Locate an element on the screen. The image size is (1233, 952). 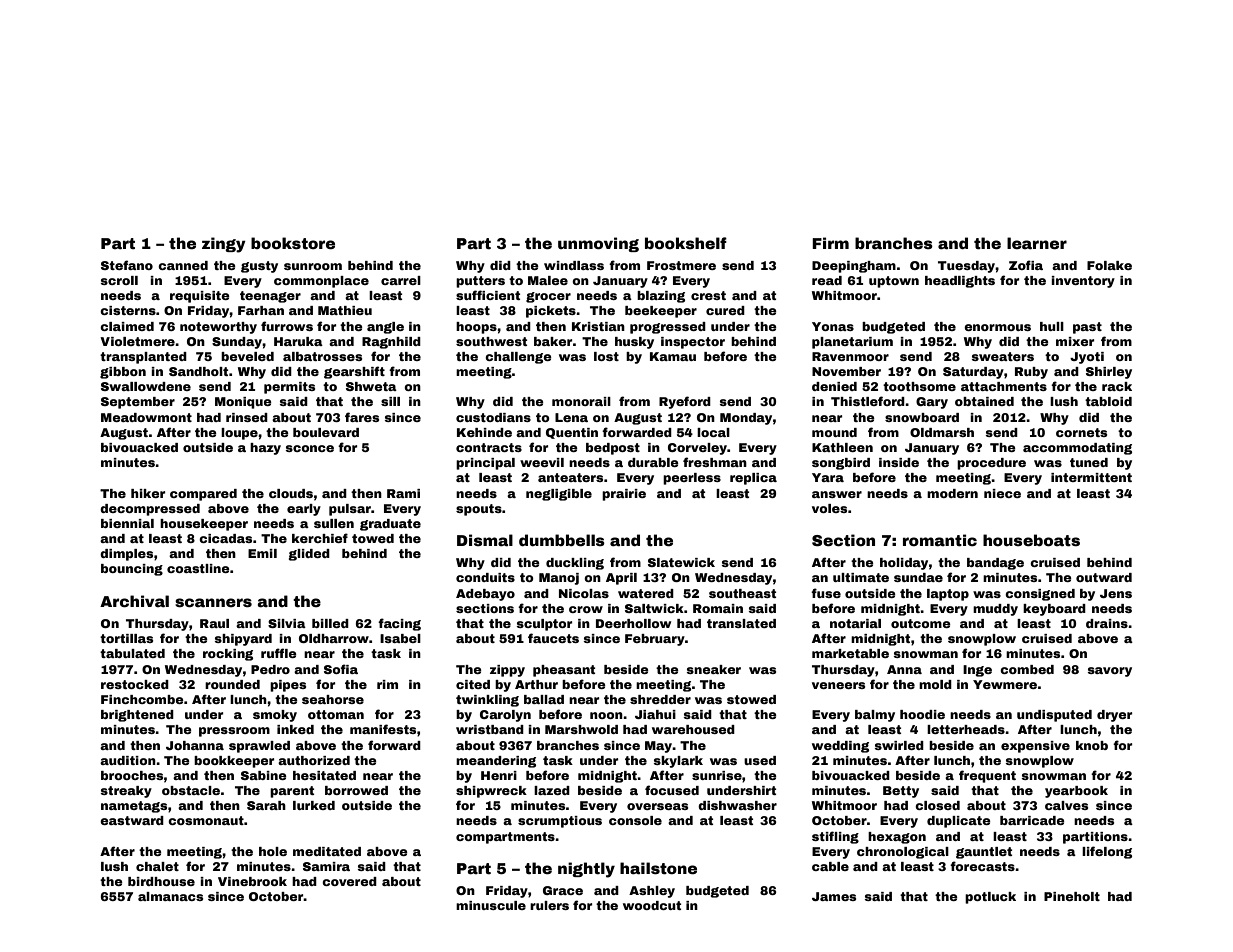
Stefano is located at coordinates (127, 265).
